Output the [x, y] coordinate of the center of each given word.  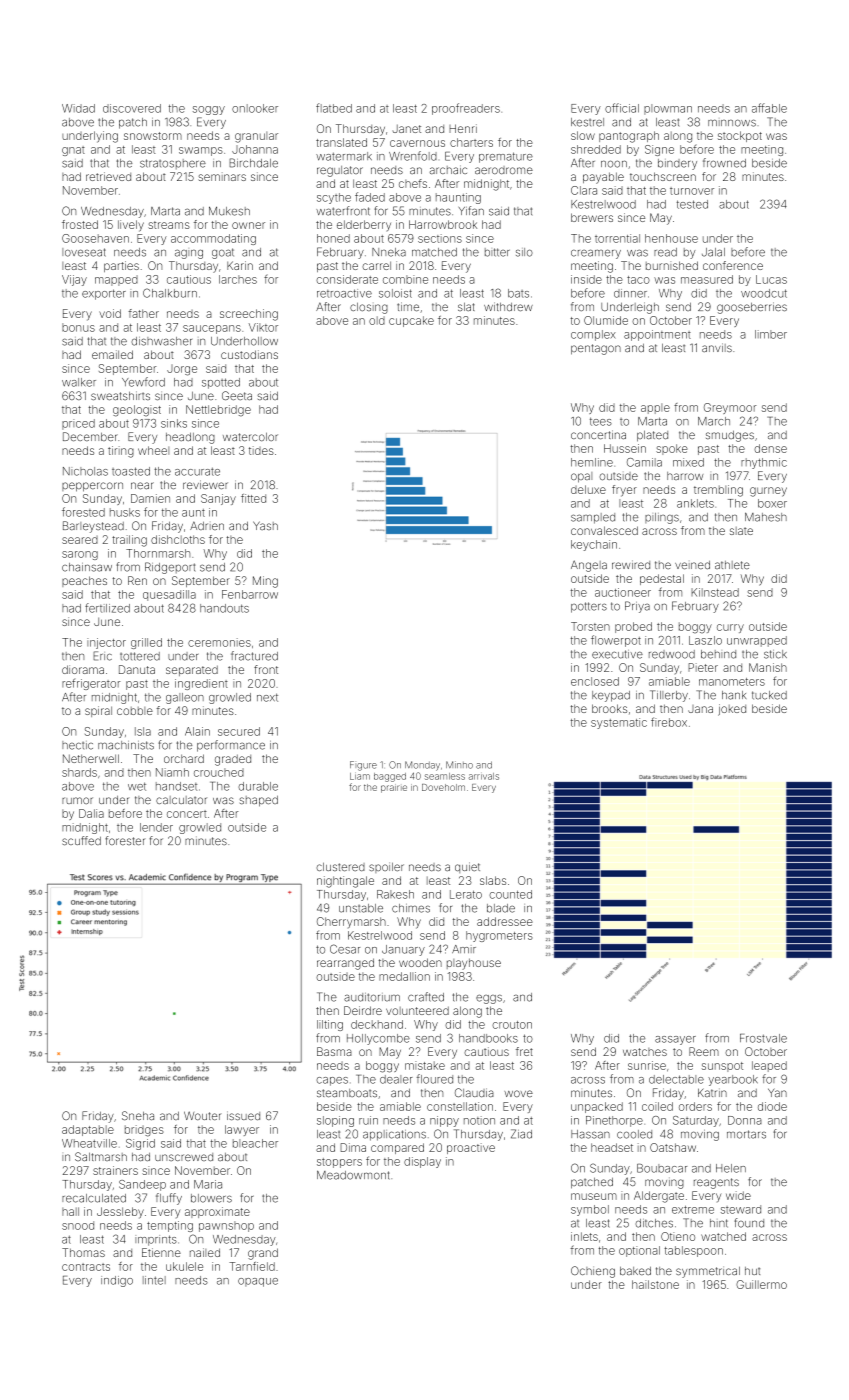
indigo [117, 1281]
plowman [668, 109]
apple [655, 408]
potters [589, 607]
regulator [340, 171]
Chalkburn [170, 293]
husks [125, 512]
